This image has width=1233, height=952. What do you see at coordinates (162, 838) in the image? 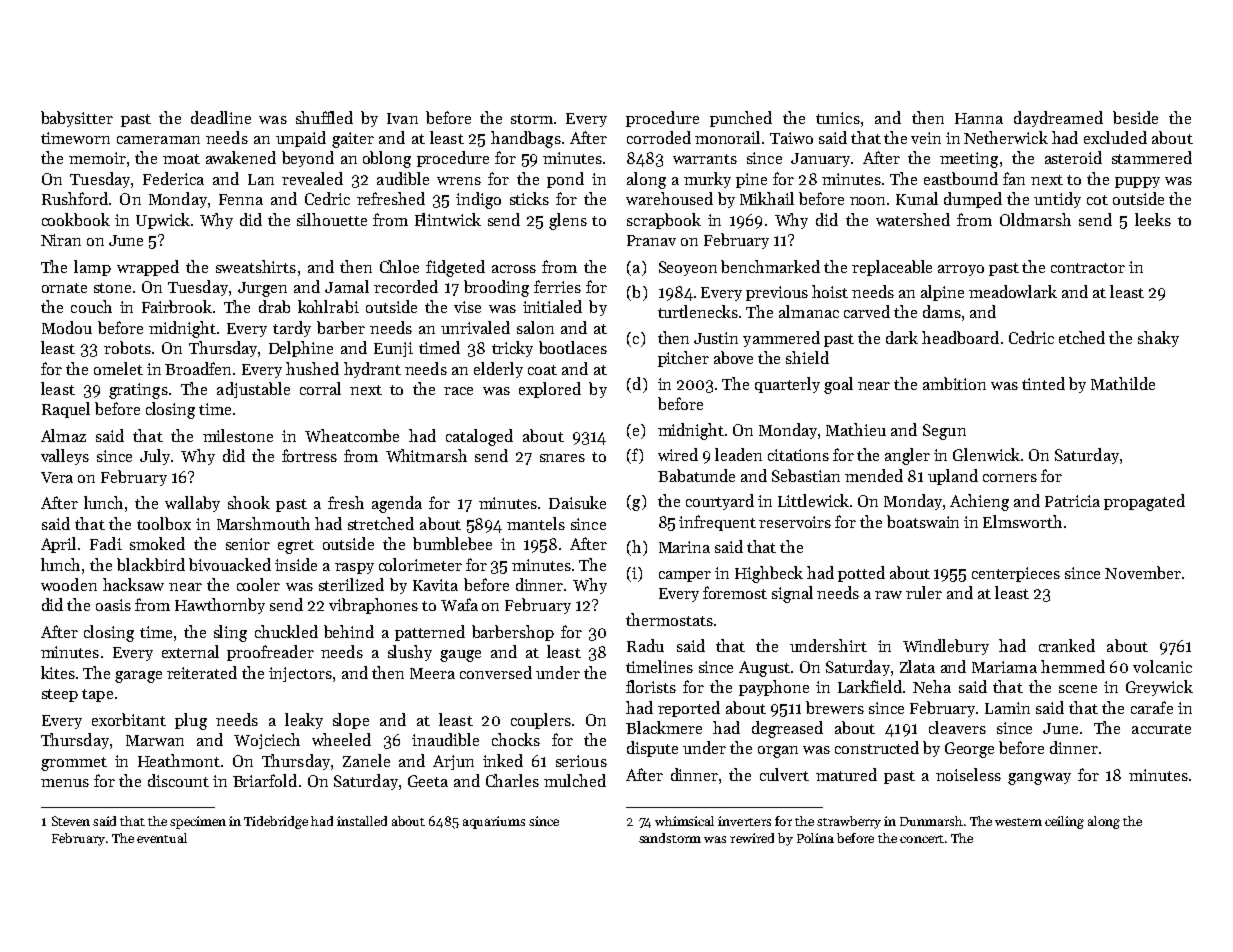
I see `eventual` at bounding box center [162, 838].
